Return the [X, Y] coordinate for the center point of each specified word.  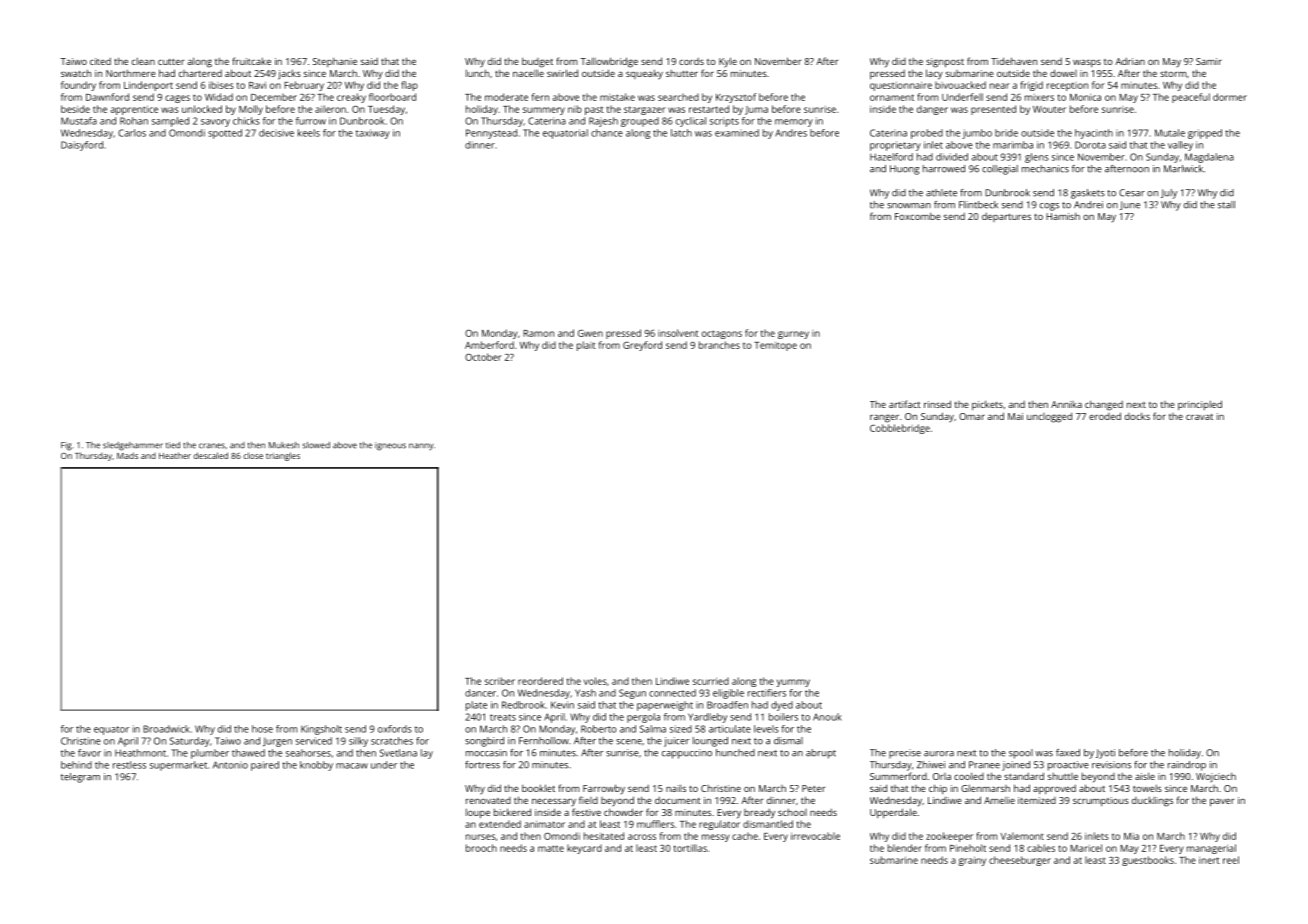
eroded [1105, 416]
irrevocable [815, 836]
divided [952, 157]
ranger [884, 418]
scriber [500, 681]
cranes [212, 446]
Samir [1209, 61]
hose [262, 729]
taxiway [373, 134]
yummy [793, 683]
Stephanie [335, 62]
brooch [481, 848]
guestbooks [1148, 861]
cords [691, 61]
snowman [909, 206]
